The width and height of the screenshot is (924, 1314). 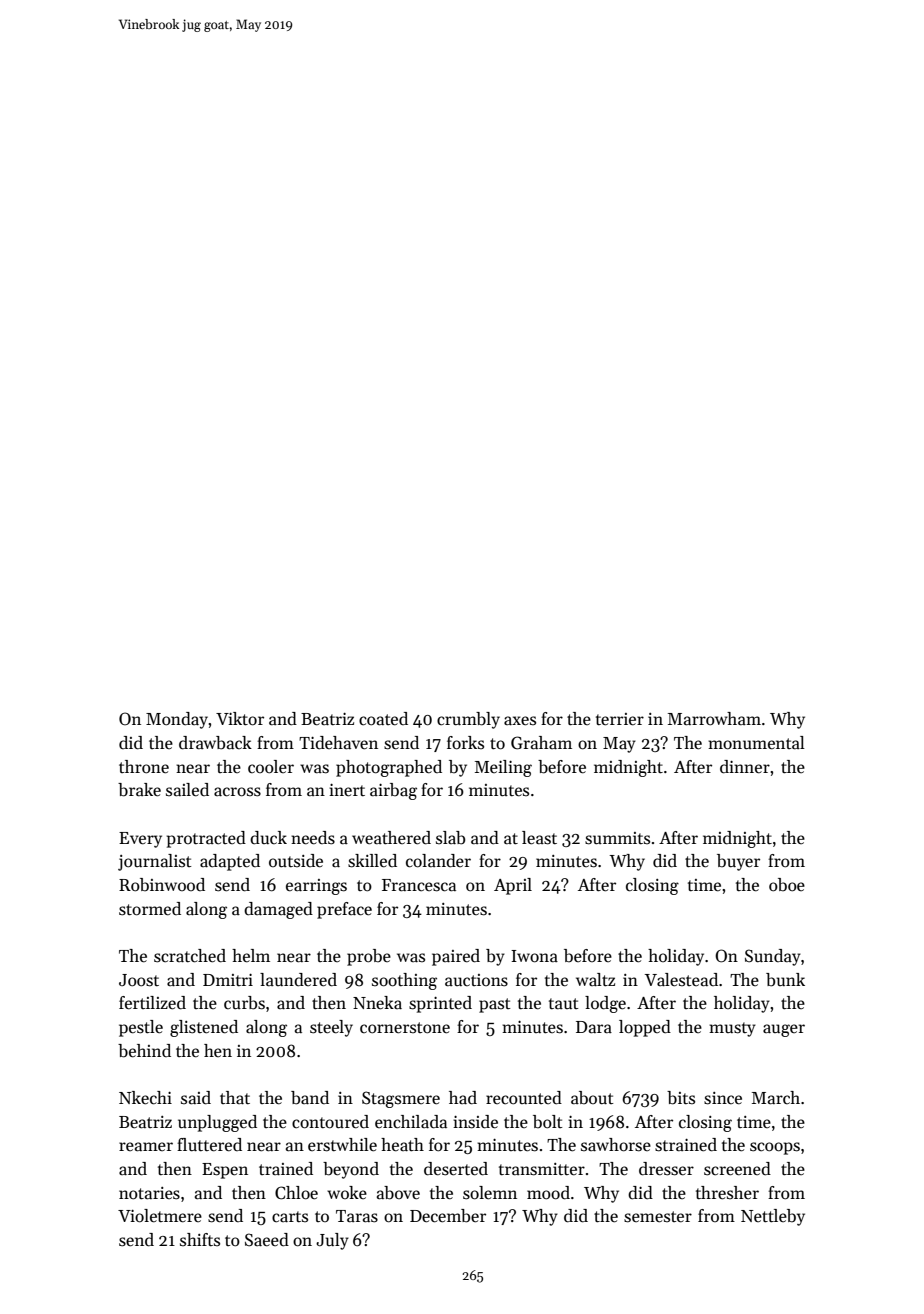 What do you see at coordinates (290, 1217) in the screenshot?
I see `carts` at bounding box center [290, 1217].
